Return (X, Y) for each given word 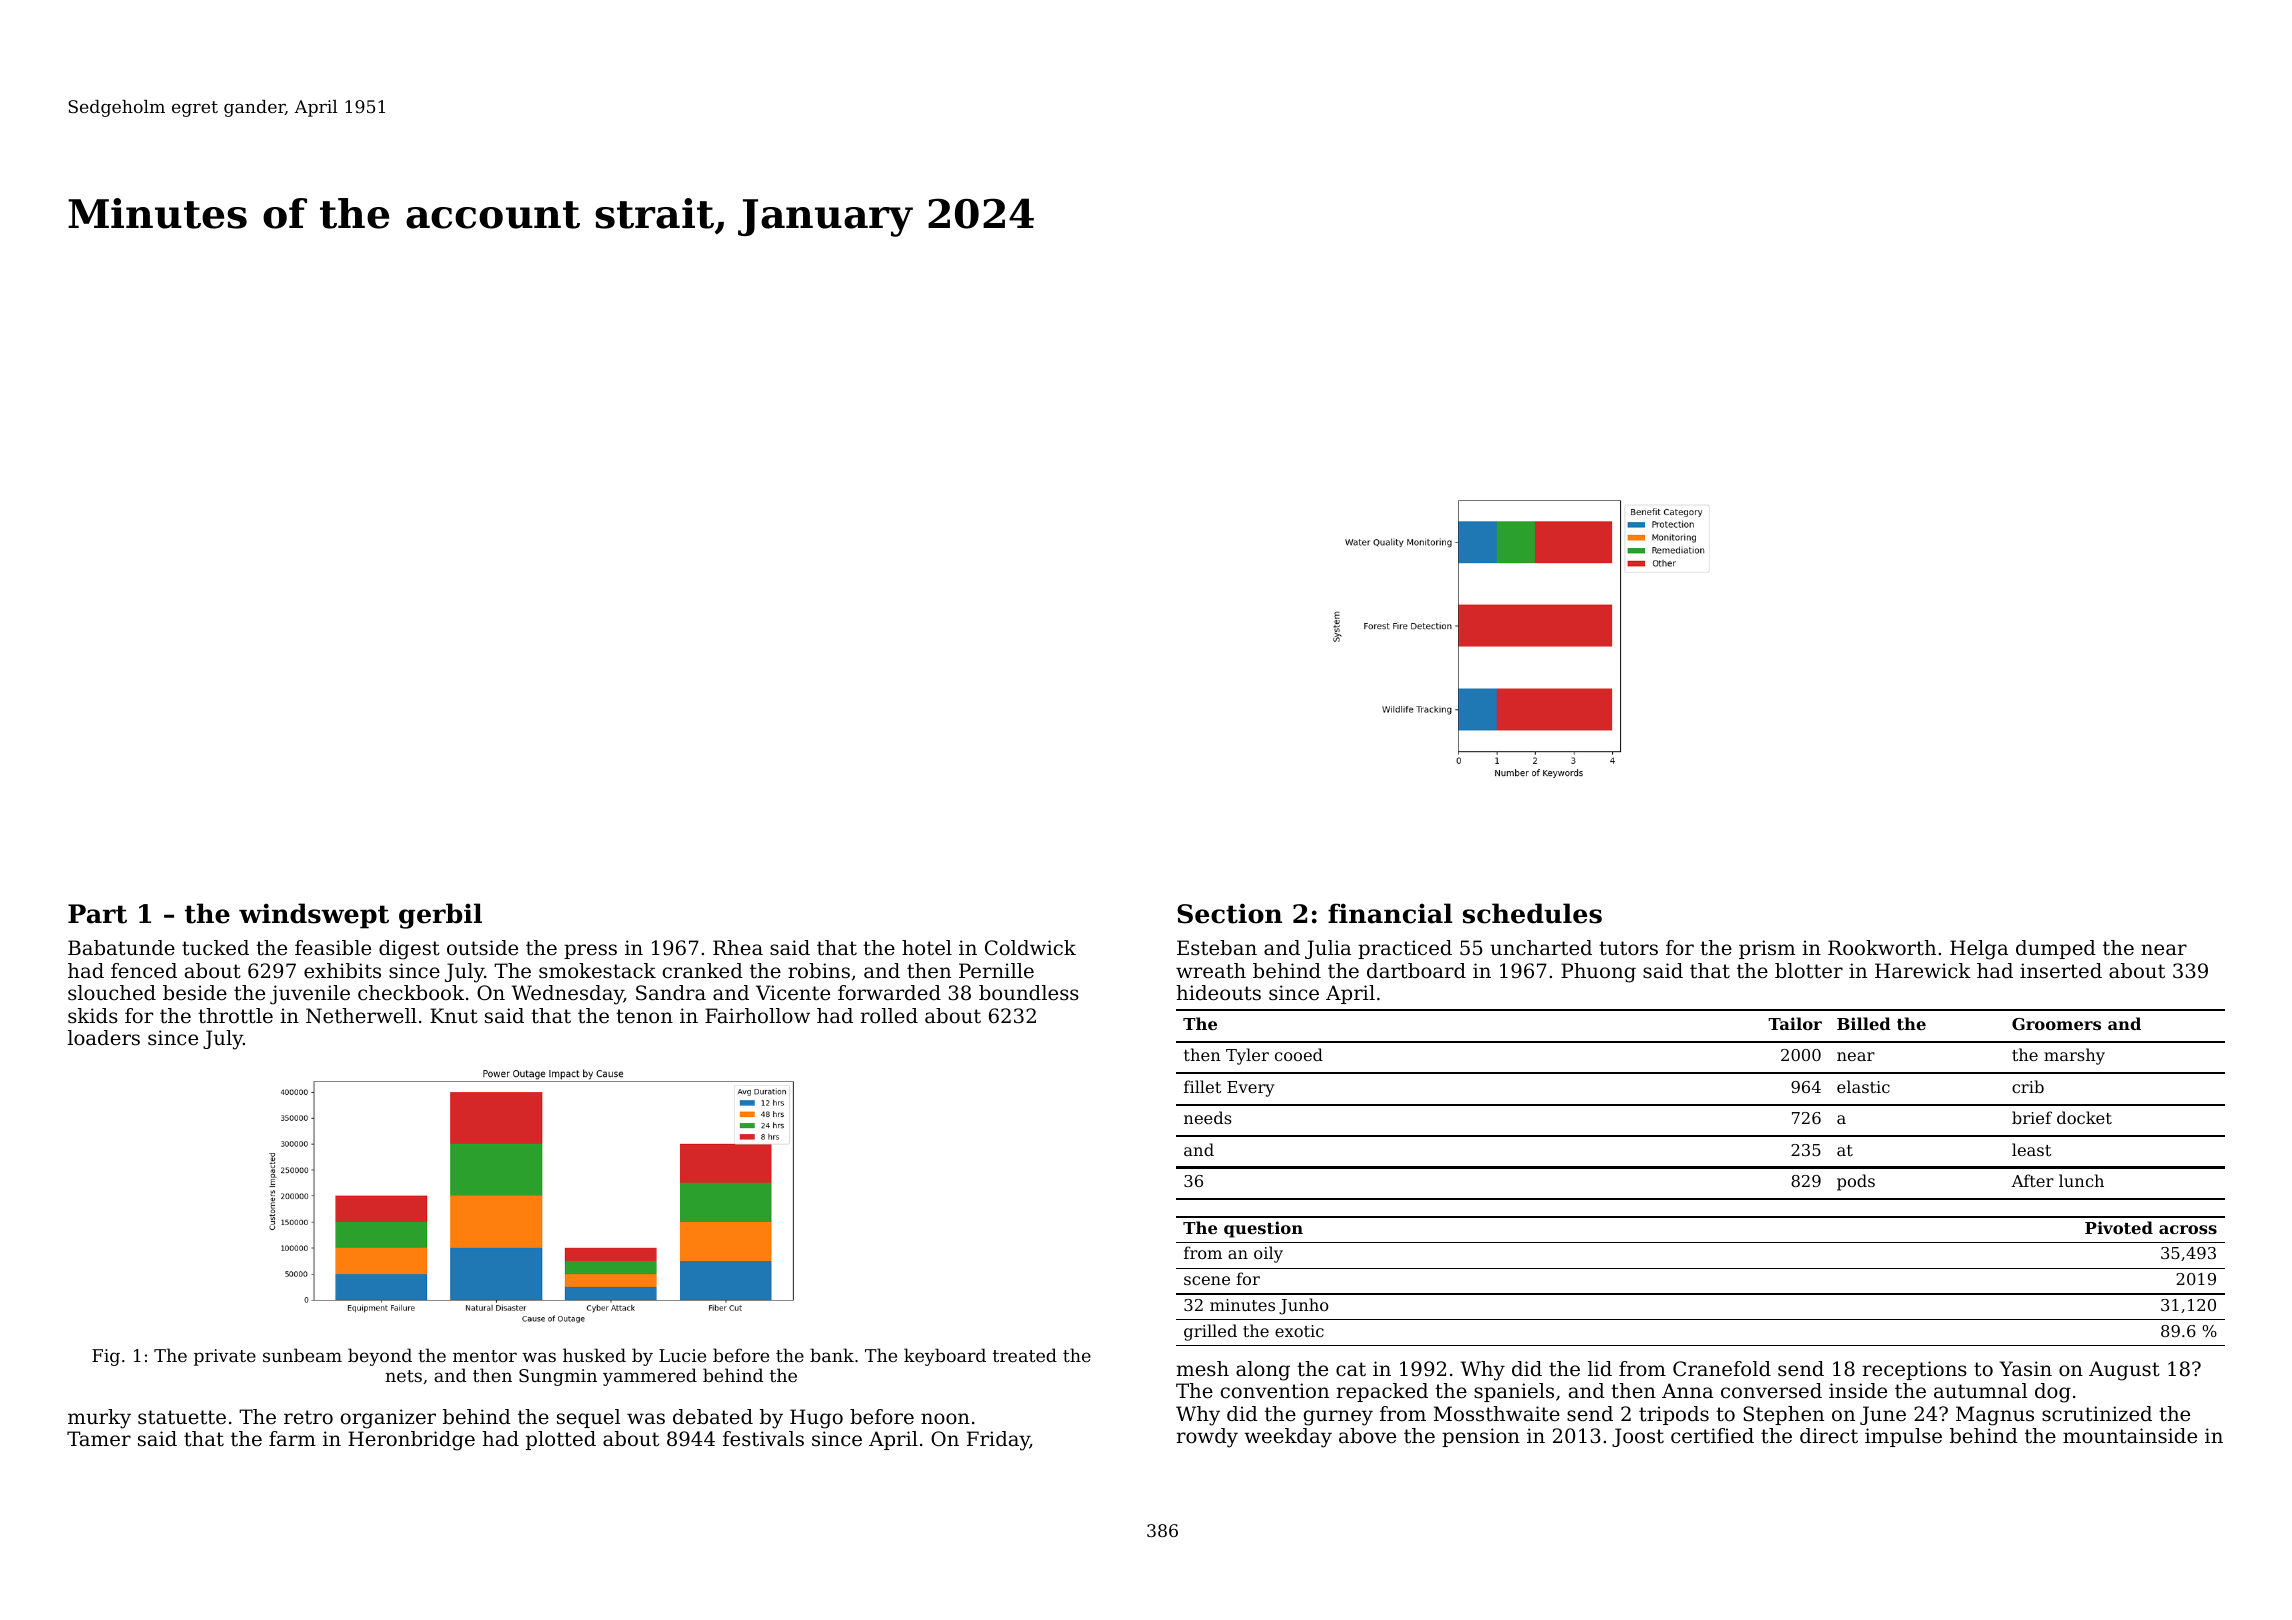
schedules (1532, 913)
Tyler (1247, 1056)
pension (1481, 1437)
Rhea (738, 948)
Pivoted (2119, 1227)
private (225, 1357)
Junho (1304, 1306)
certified (1712, 1435)
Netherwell (361, 1016)
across (2188, 1229)
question (1263, 1229)
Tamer (99, 1439)
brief (2032, 1117)
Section (1229, 913)
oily (1268, 1254)
